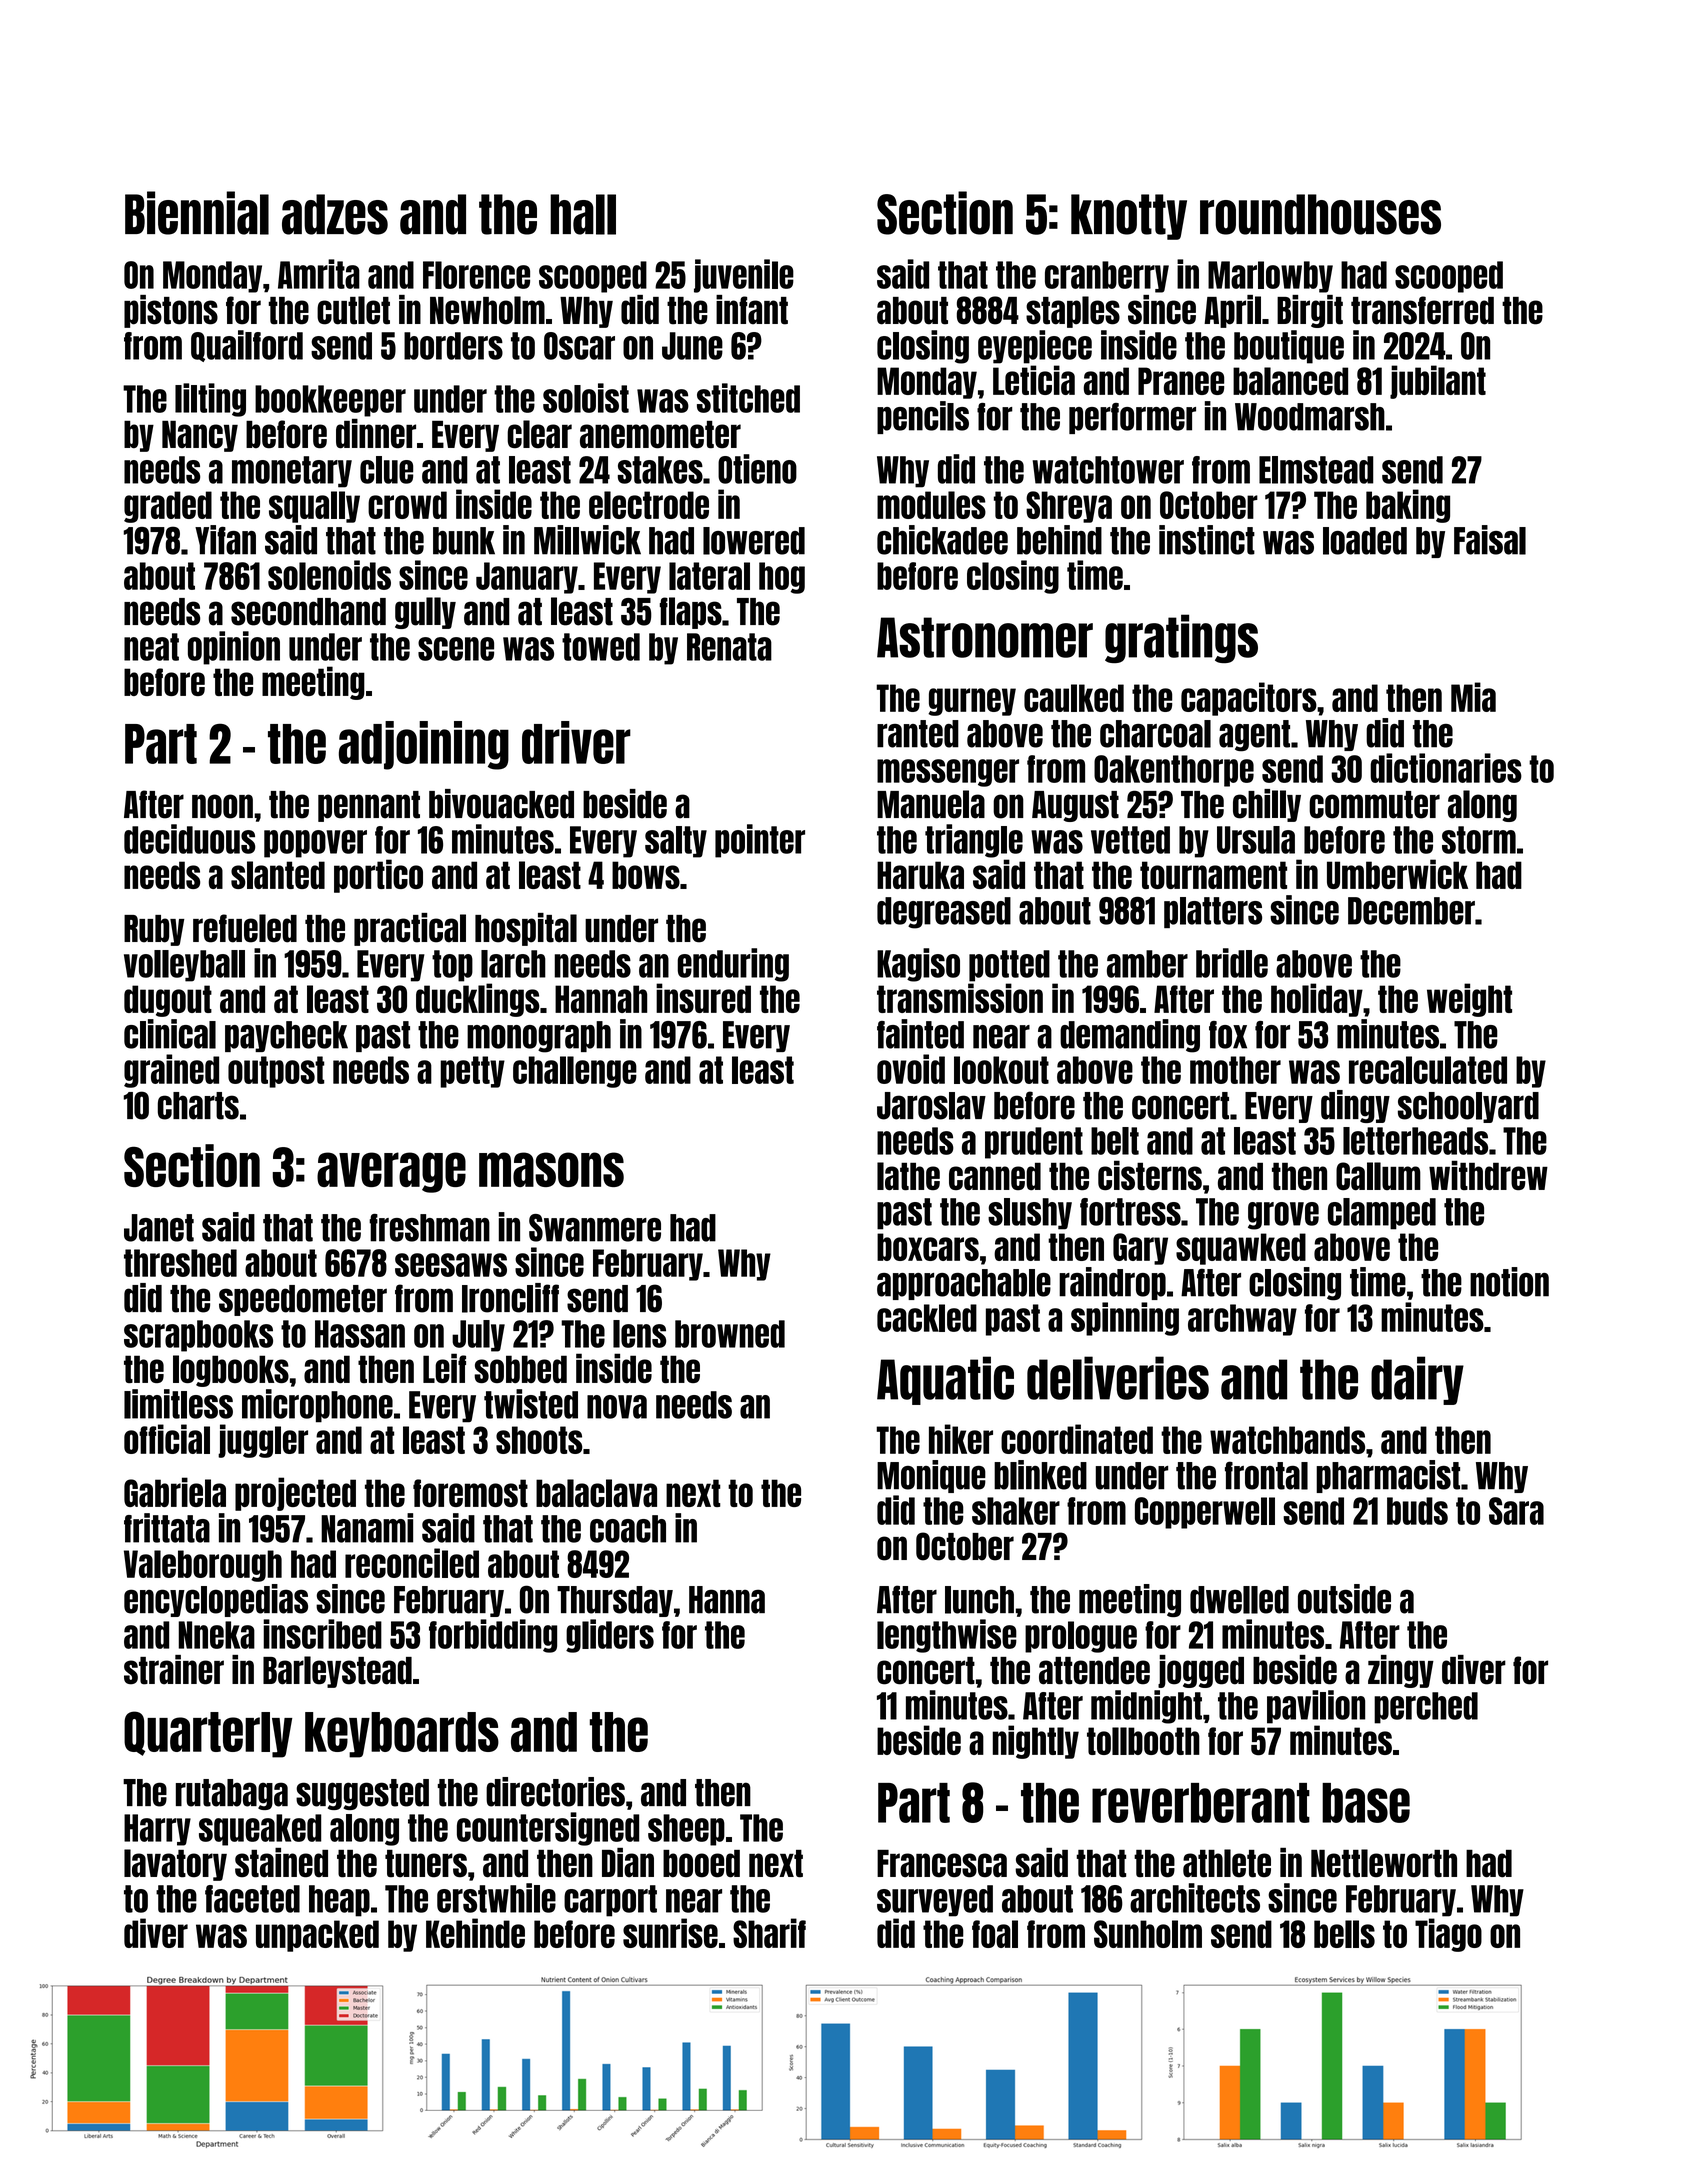  What do you see at coordinates (1320, 214) in the page?
I see `roundhouses` at bounding box center [1320, 214].
